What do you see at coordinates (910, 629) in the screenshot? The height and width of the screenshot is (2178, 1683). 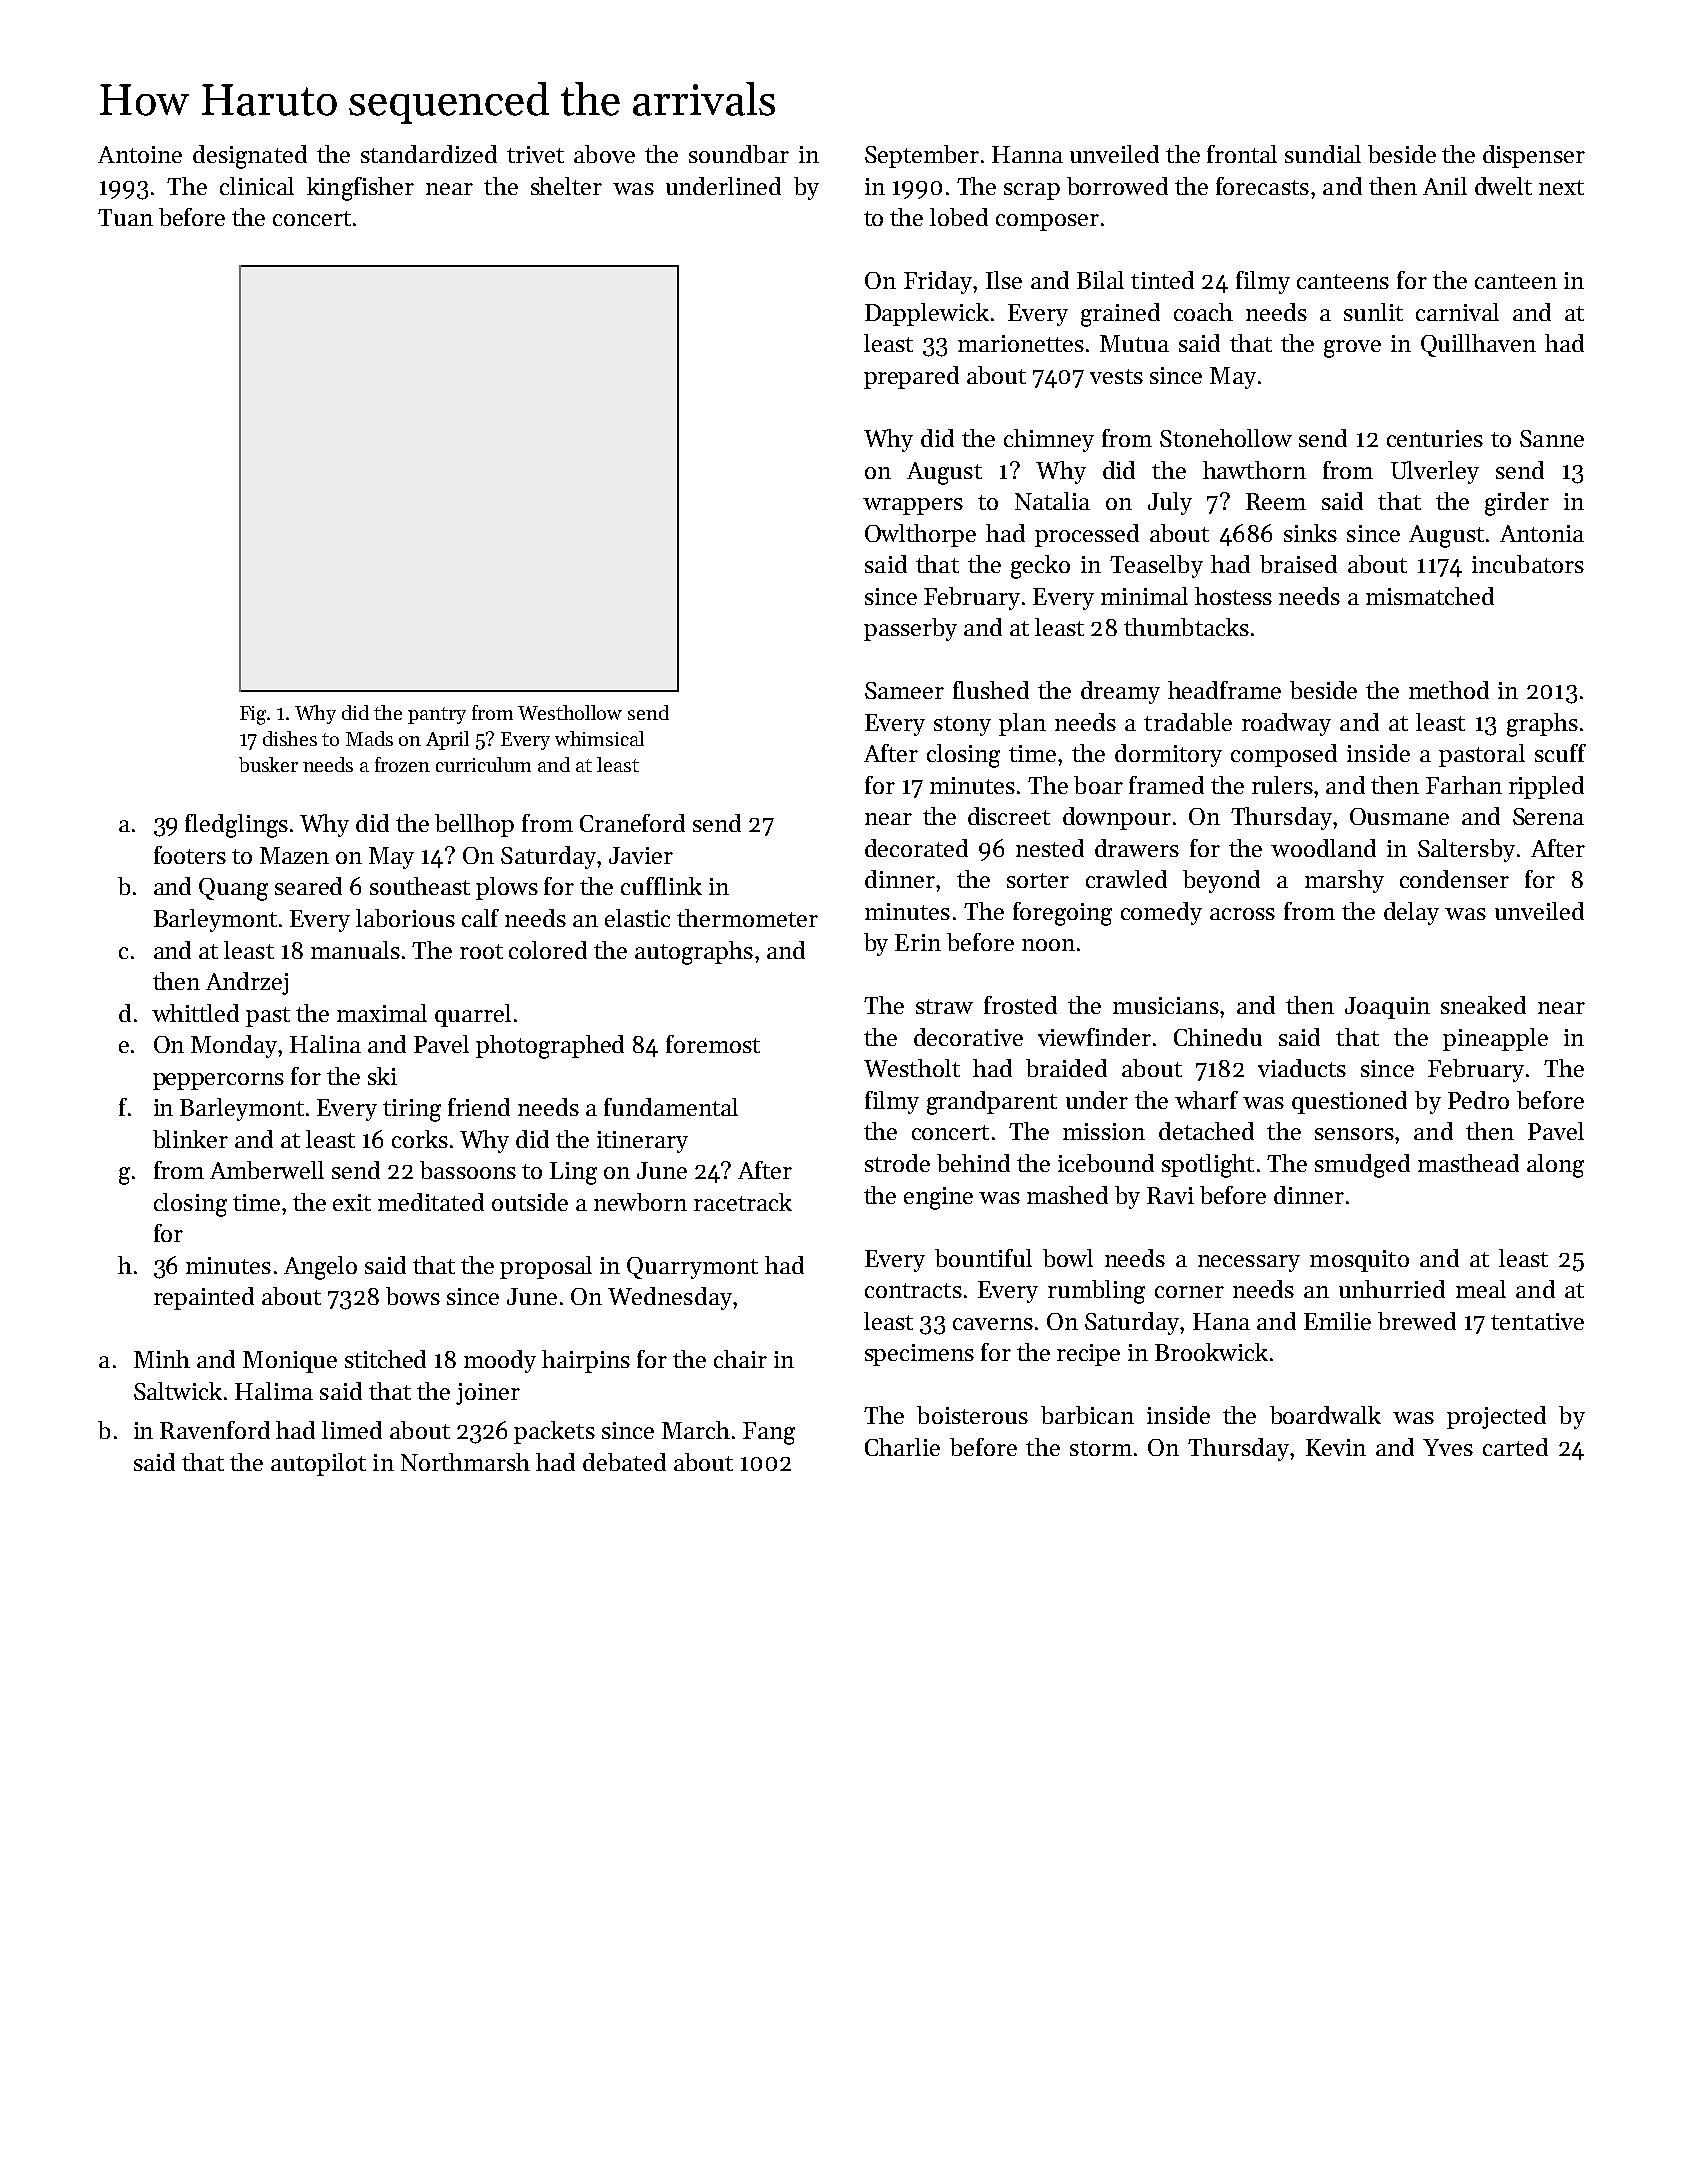 I see `passerby` at bounding box center [910, 629].
